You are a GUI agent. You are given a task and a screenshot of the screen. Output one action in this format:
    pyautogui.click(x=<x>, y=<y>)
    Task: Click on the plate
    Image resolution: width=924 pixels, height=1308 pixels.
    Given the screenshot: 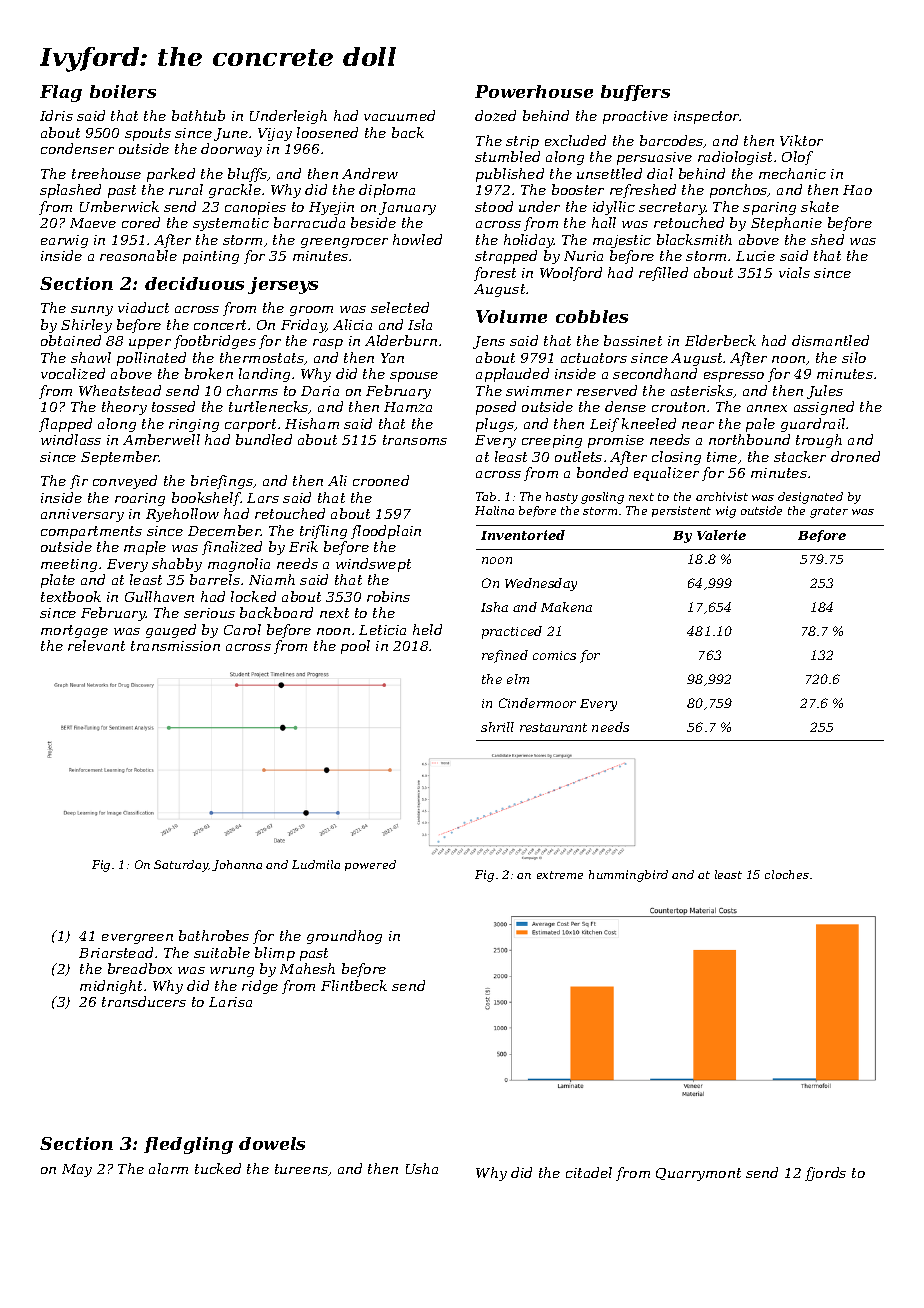 What is the action you would take?
    pyautogui.click(x=58, y=581)
